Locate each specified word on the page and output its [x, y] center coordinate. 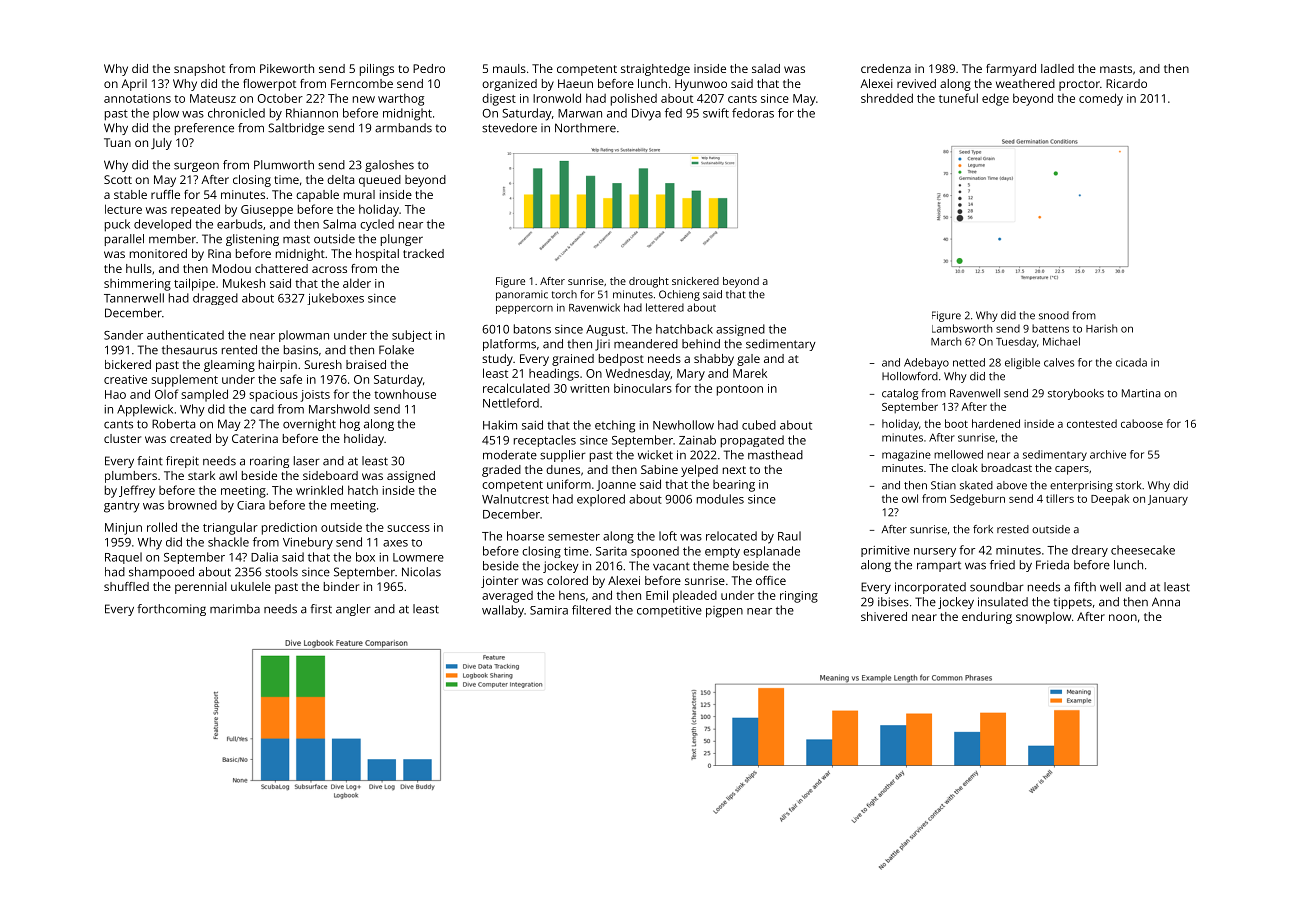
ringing [799, 597]
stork [1128, 485]
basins [301, 350]
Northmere [585, 128]
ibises [893, 602]
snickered [695, 281]
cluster [122, 438]
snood [1054, 315]
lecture [123, 209]
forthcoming [171, 610]
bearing [734, 486]
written [589, 388]
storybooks [1076, 394]
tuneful [958, 98]
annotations [137, 98]
